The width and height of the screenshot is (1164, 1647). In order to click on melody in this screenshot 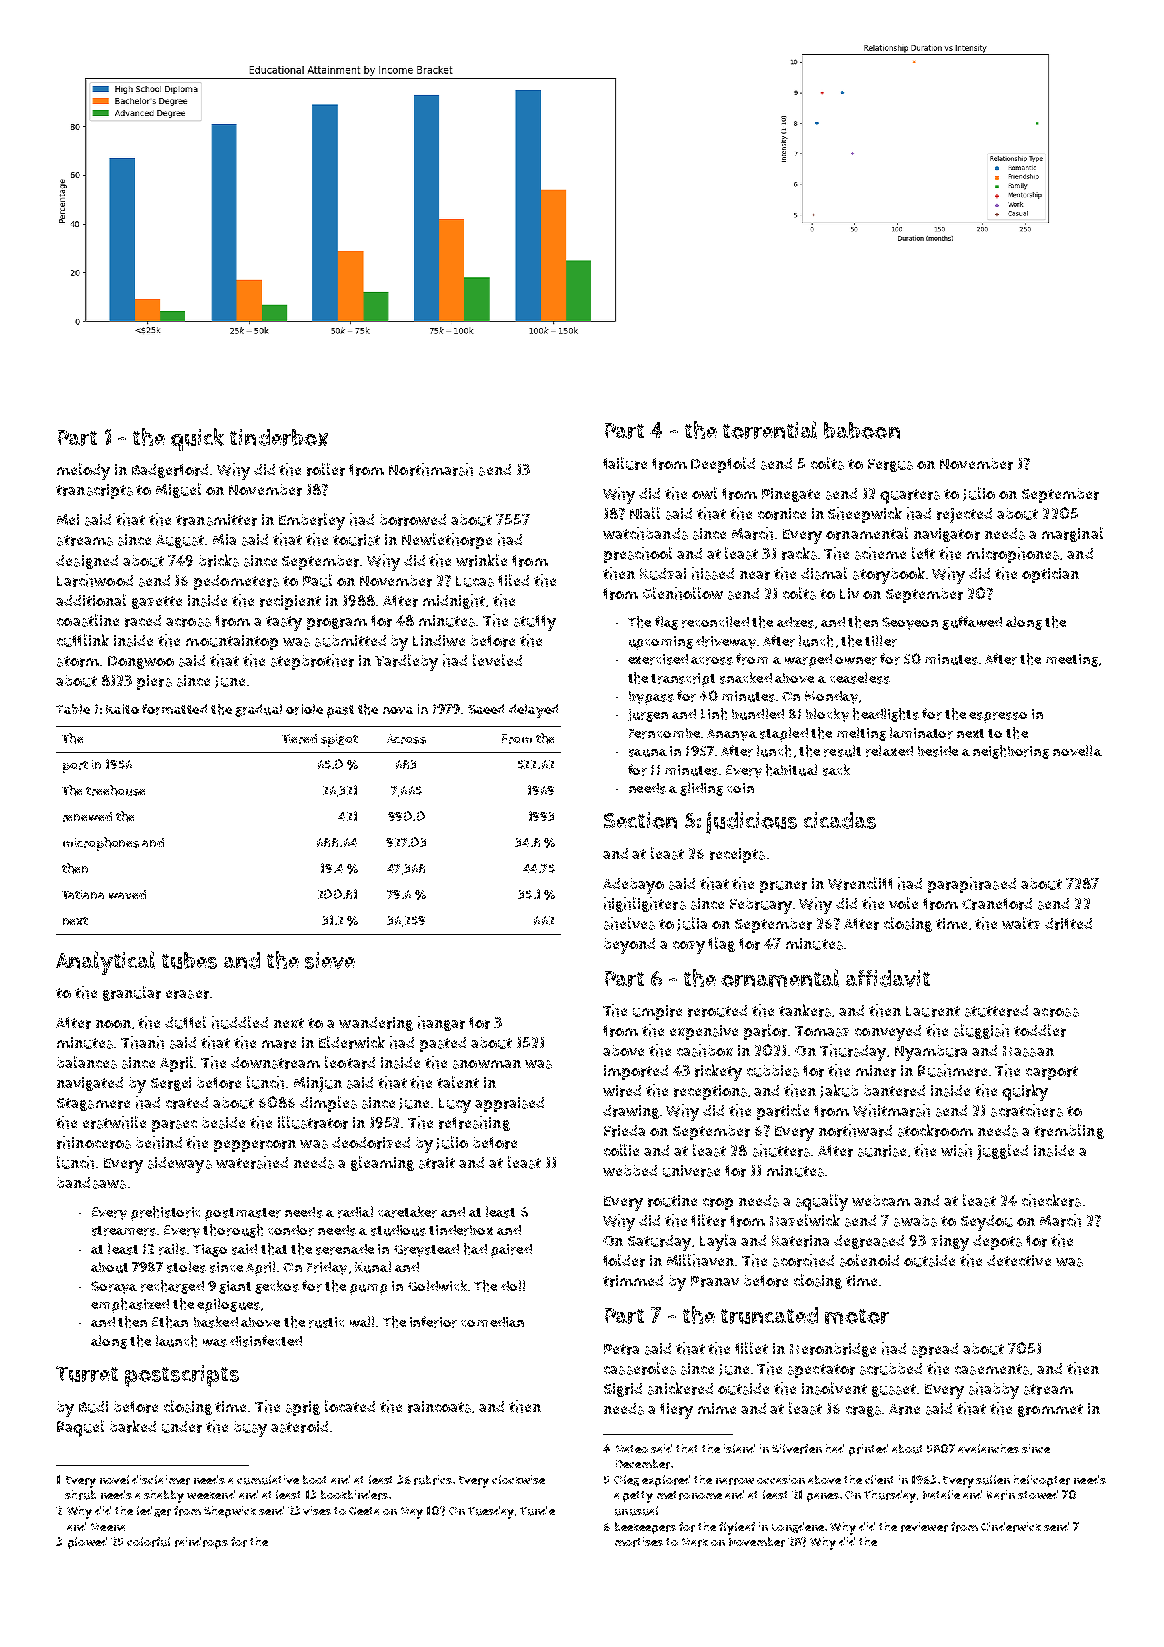, I will do `click(83, 471)`.
